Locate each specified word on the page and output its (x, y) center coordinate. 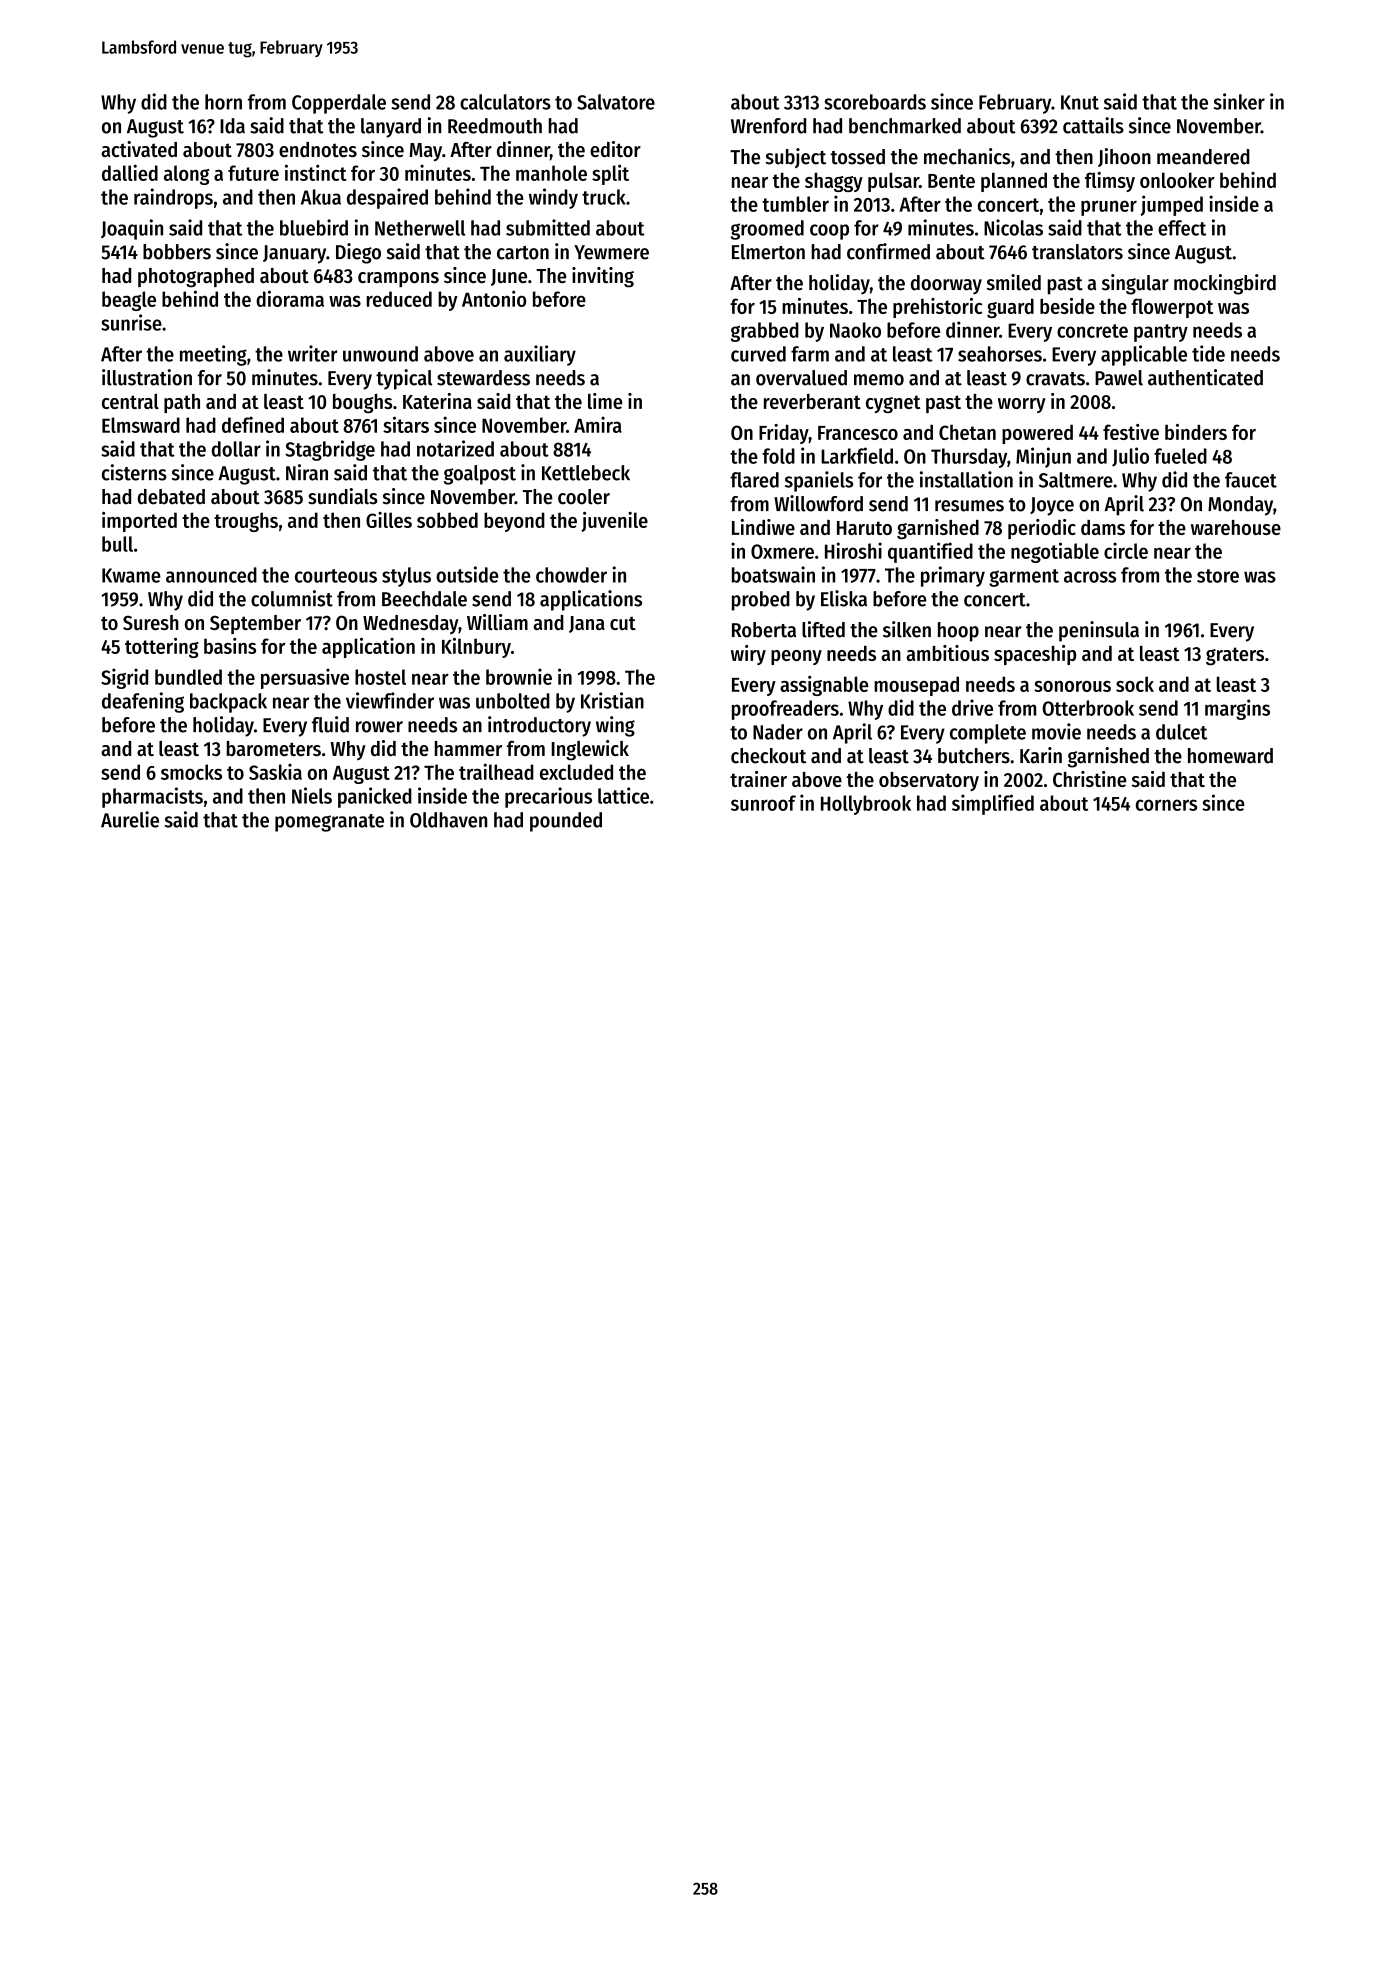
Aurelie (130, 819)
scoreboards (875, 102)
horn (223, 102)
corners (1166, 805)
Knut (1080, 102)
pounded (566, 822)
